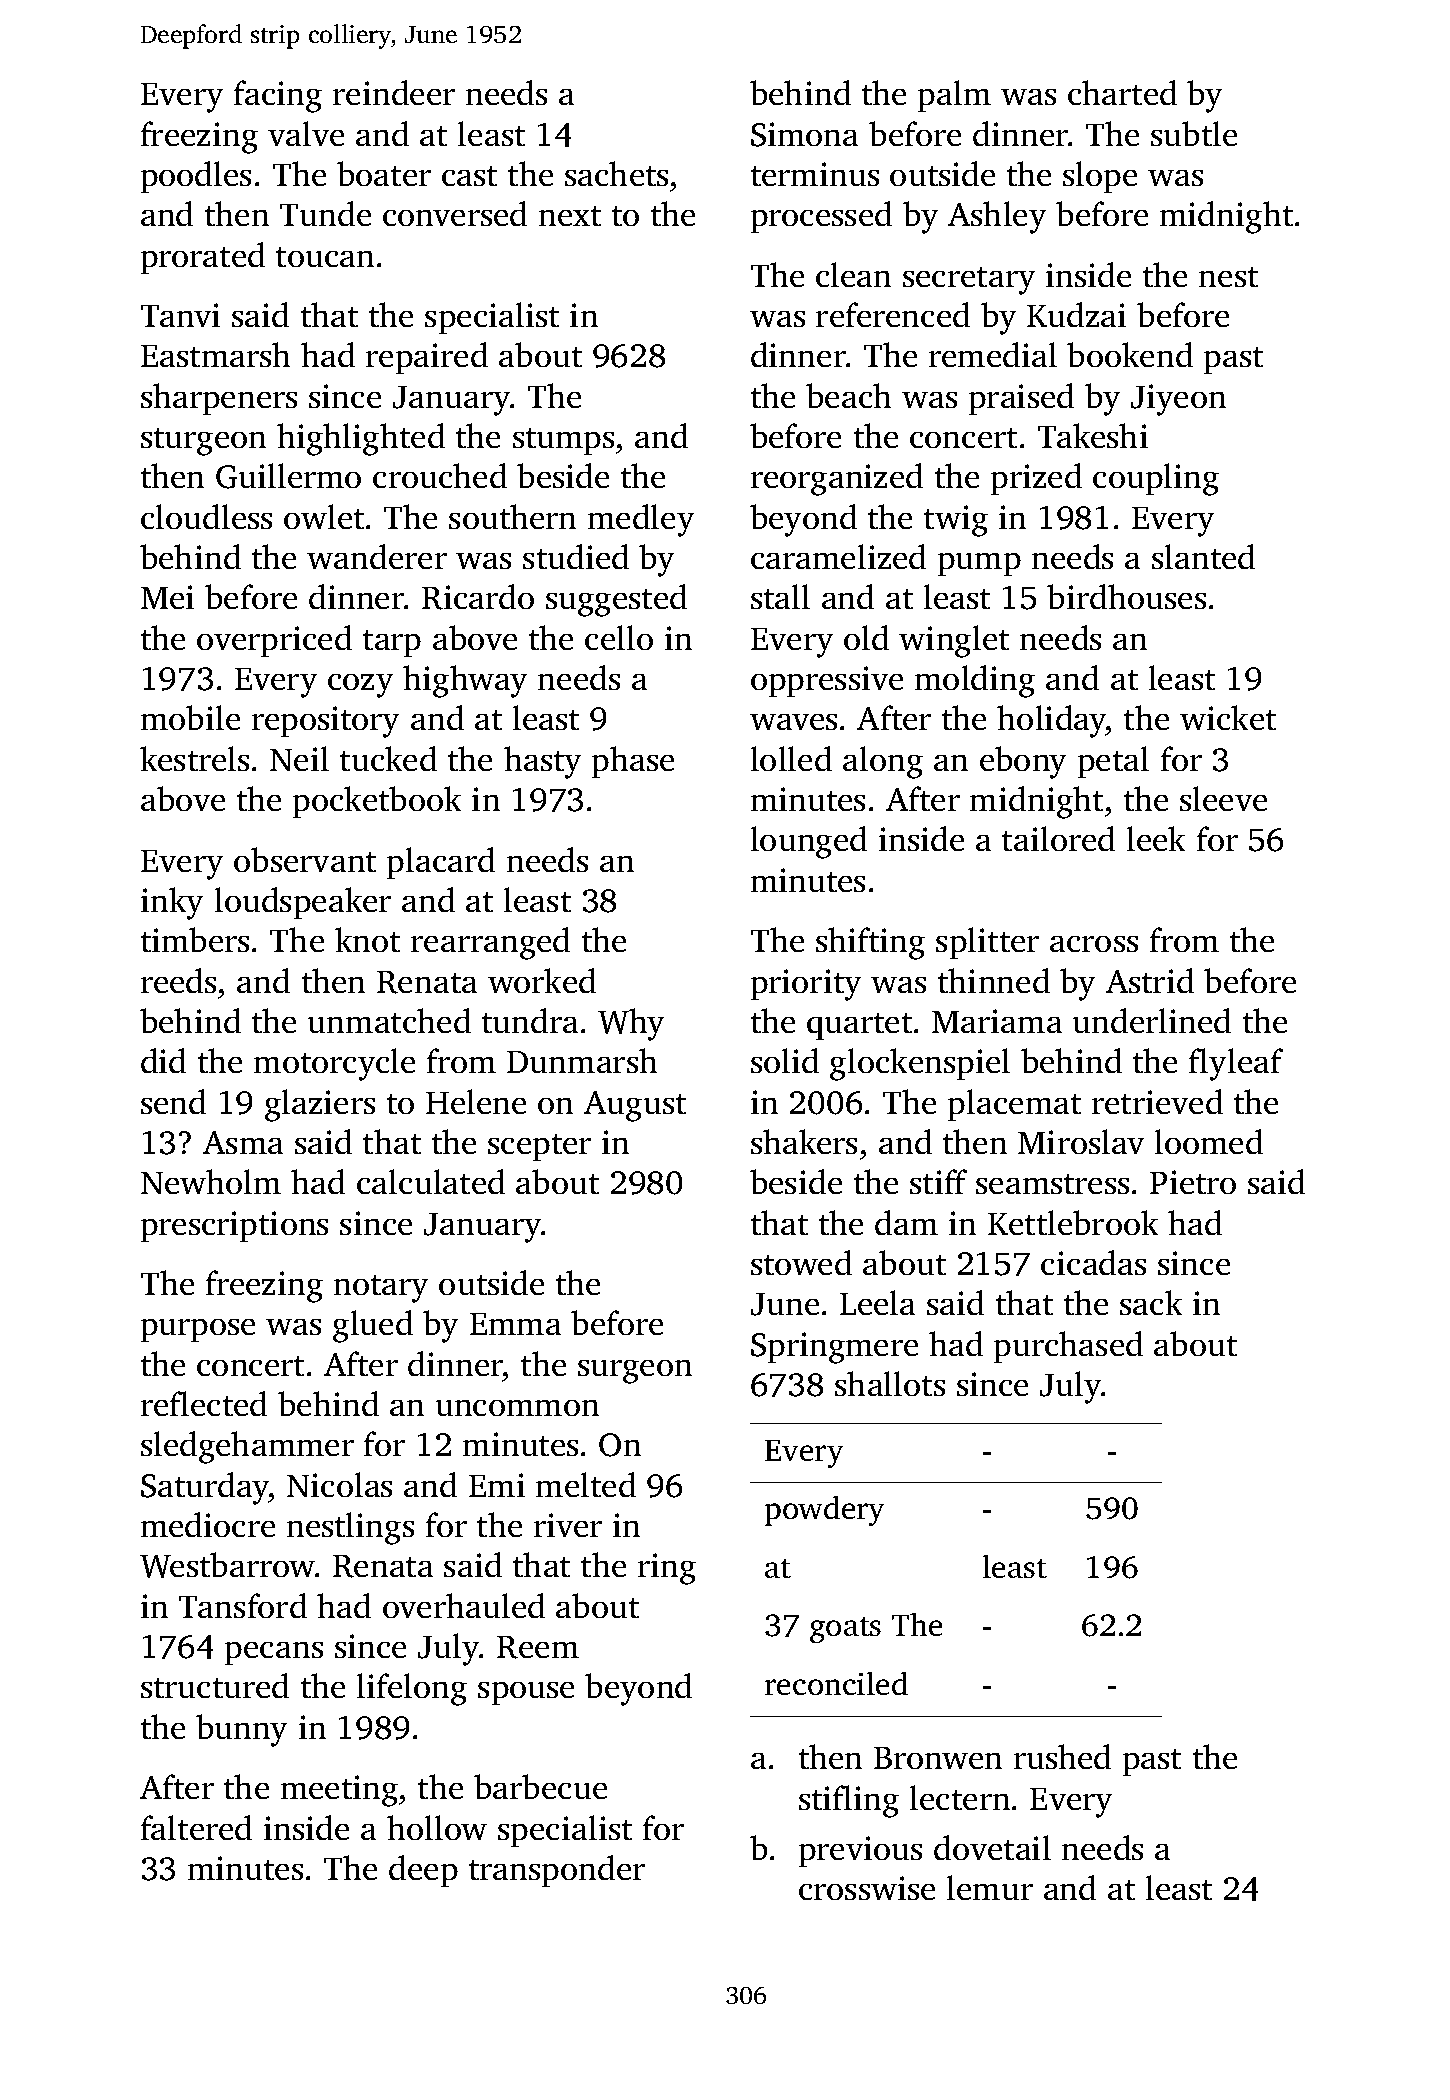 This image has height=2100, width=1450. What do you see at coordinates (849, 1801) in the image?
I see `stifling` at bounding box center [849, 1801].
